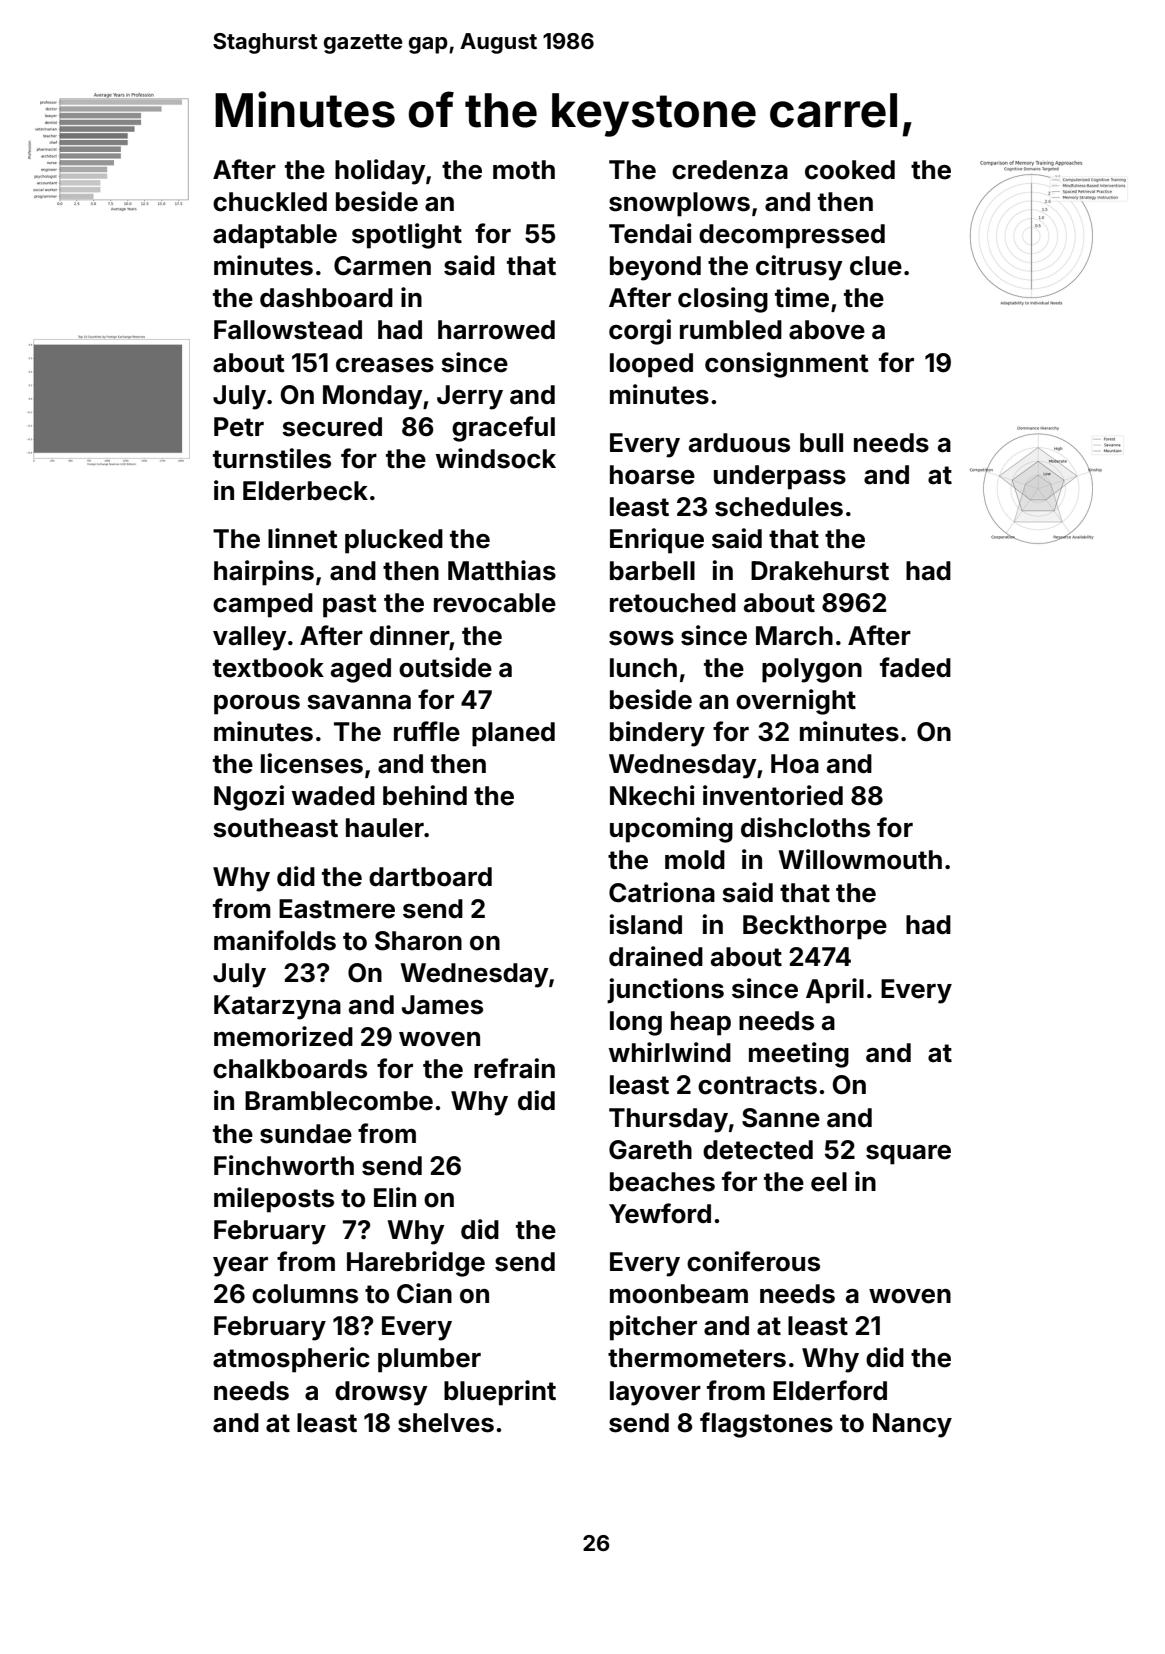 The image size is (1165, 1654). I want to click on Sharon, so click(418, 941).
